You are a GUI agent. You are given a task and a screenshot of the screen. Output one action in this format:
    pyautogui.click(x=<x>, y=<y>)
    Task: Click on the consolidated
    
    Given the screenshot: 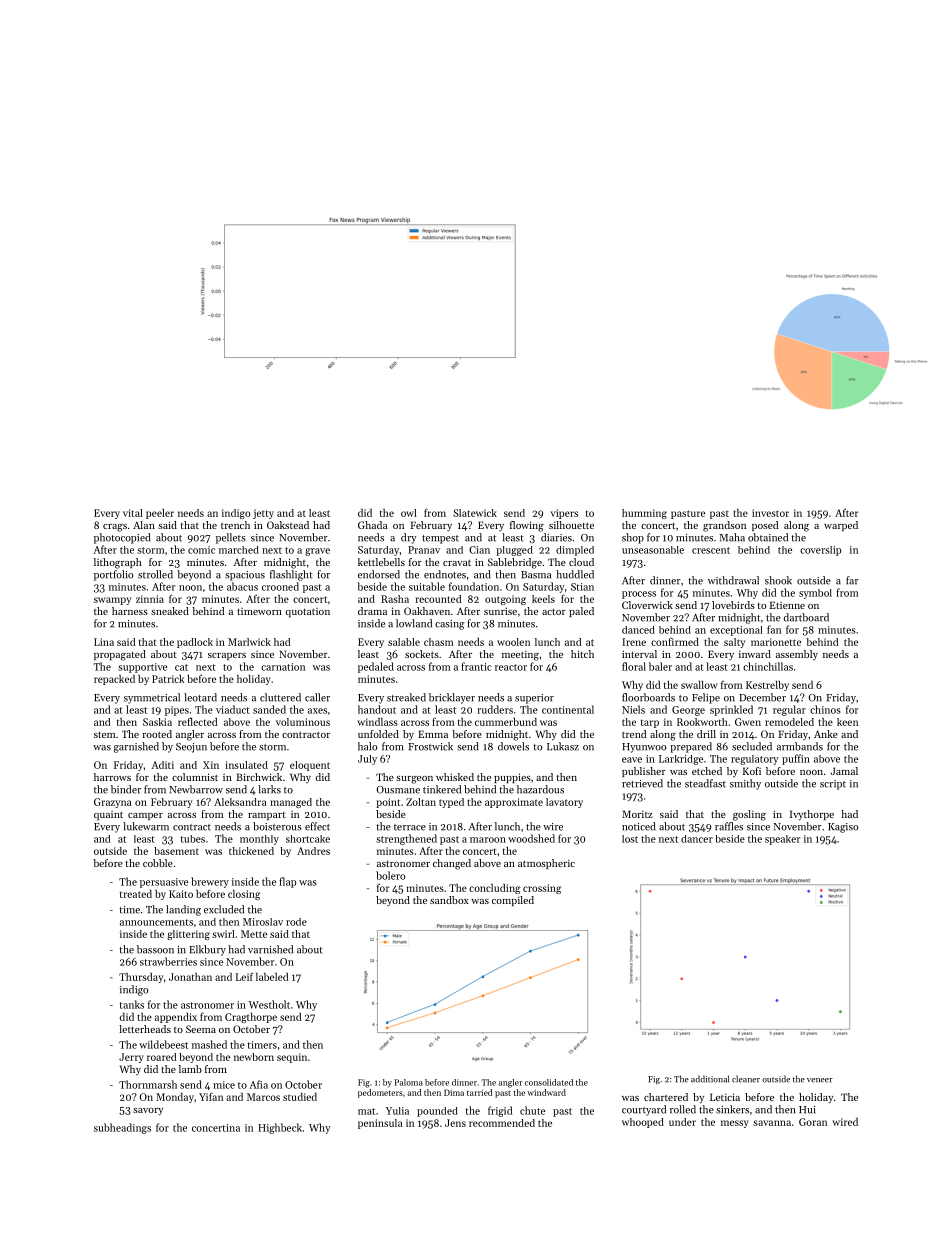 What is the action you would take?
    pyautogui.click(x=549, y=1082)
